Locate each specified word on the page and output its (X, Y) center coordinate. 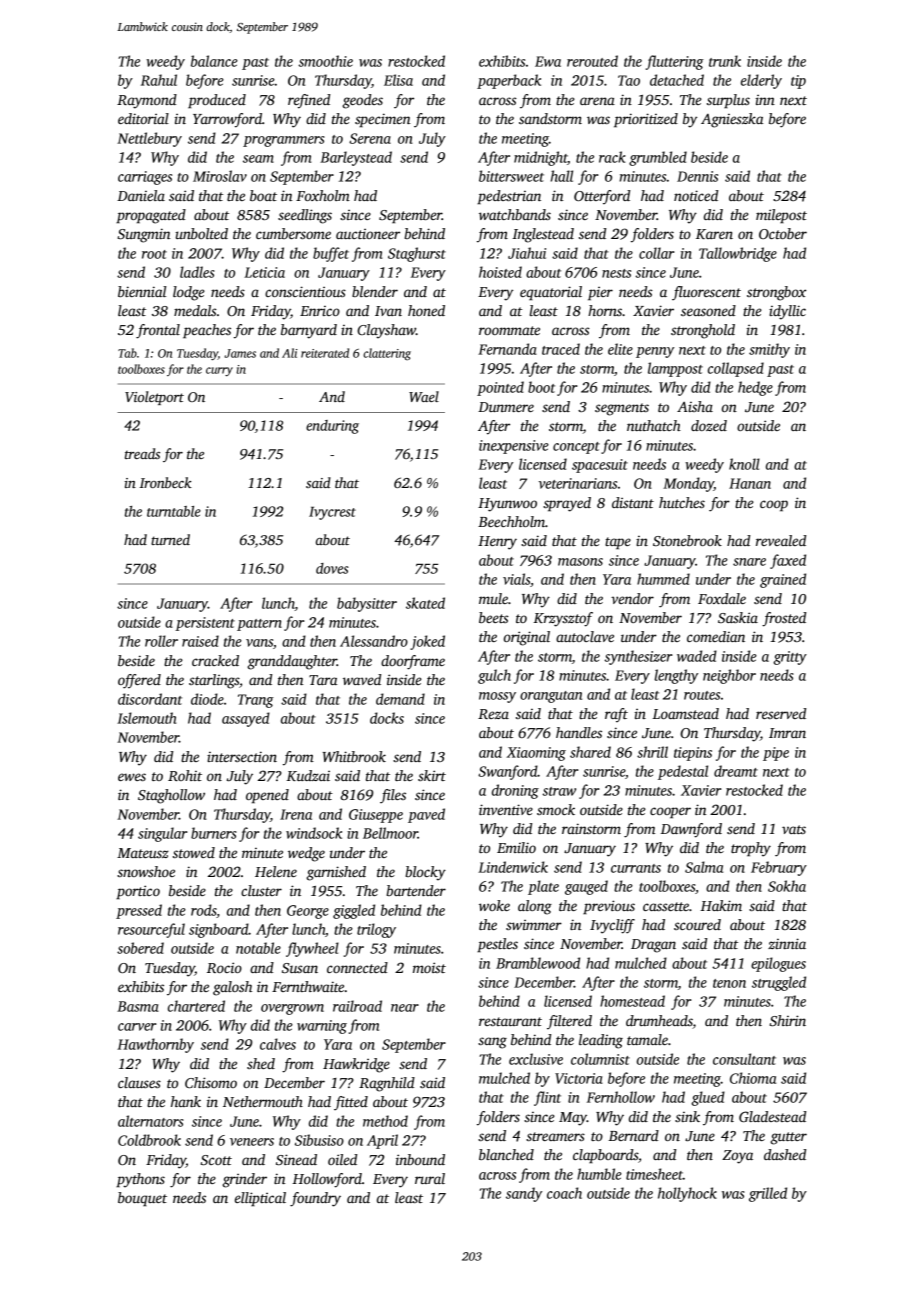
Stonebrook (687, 540)
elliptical (260, 1199)
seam (258, 159)
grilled (768, 1194)
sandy (524, 1194)
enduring (332, 427)
